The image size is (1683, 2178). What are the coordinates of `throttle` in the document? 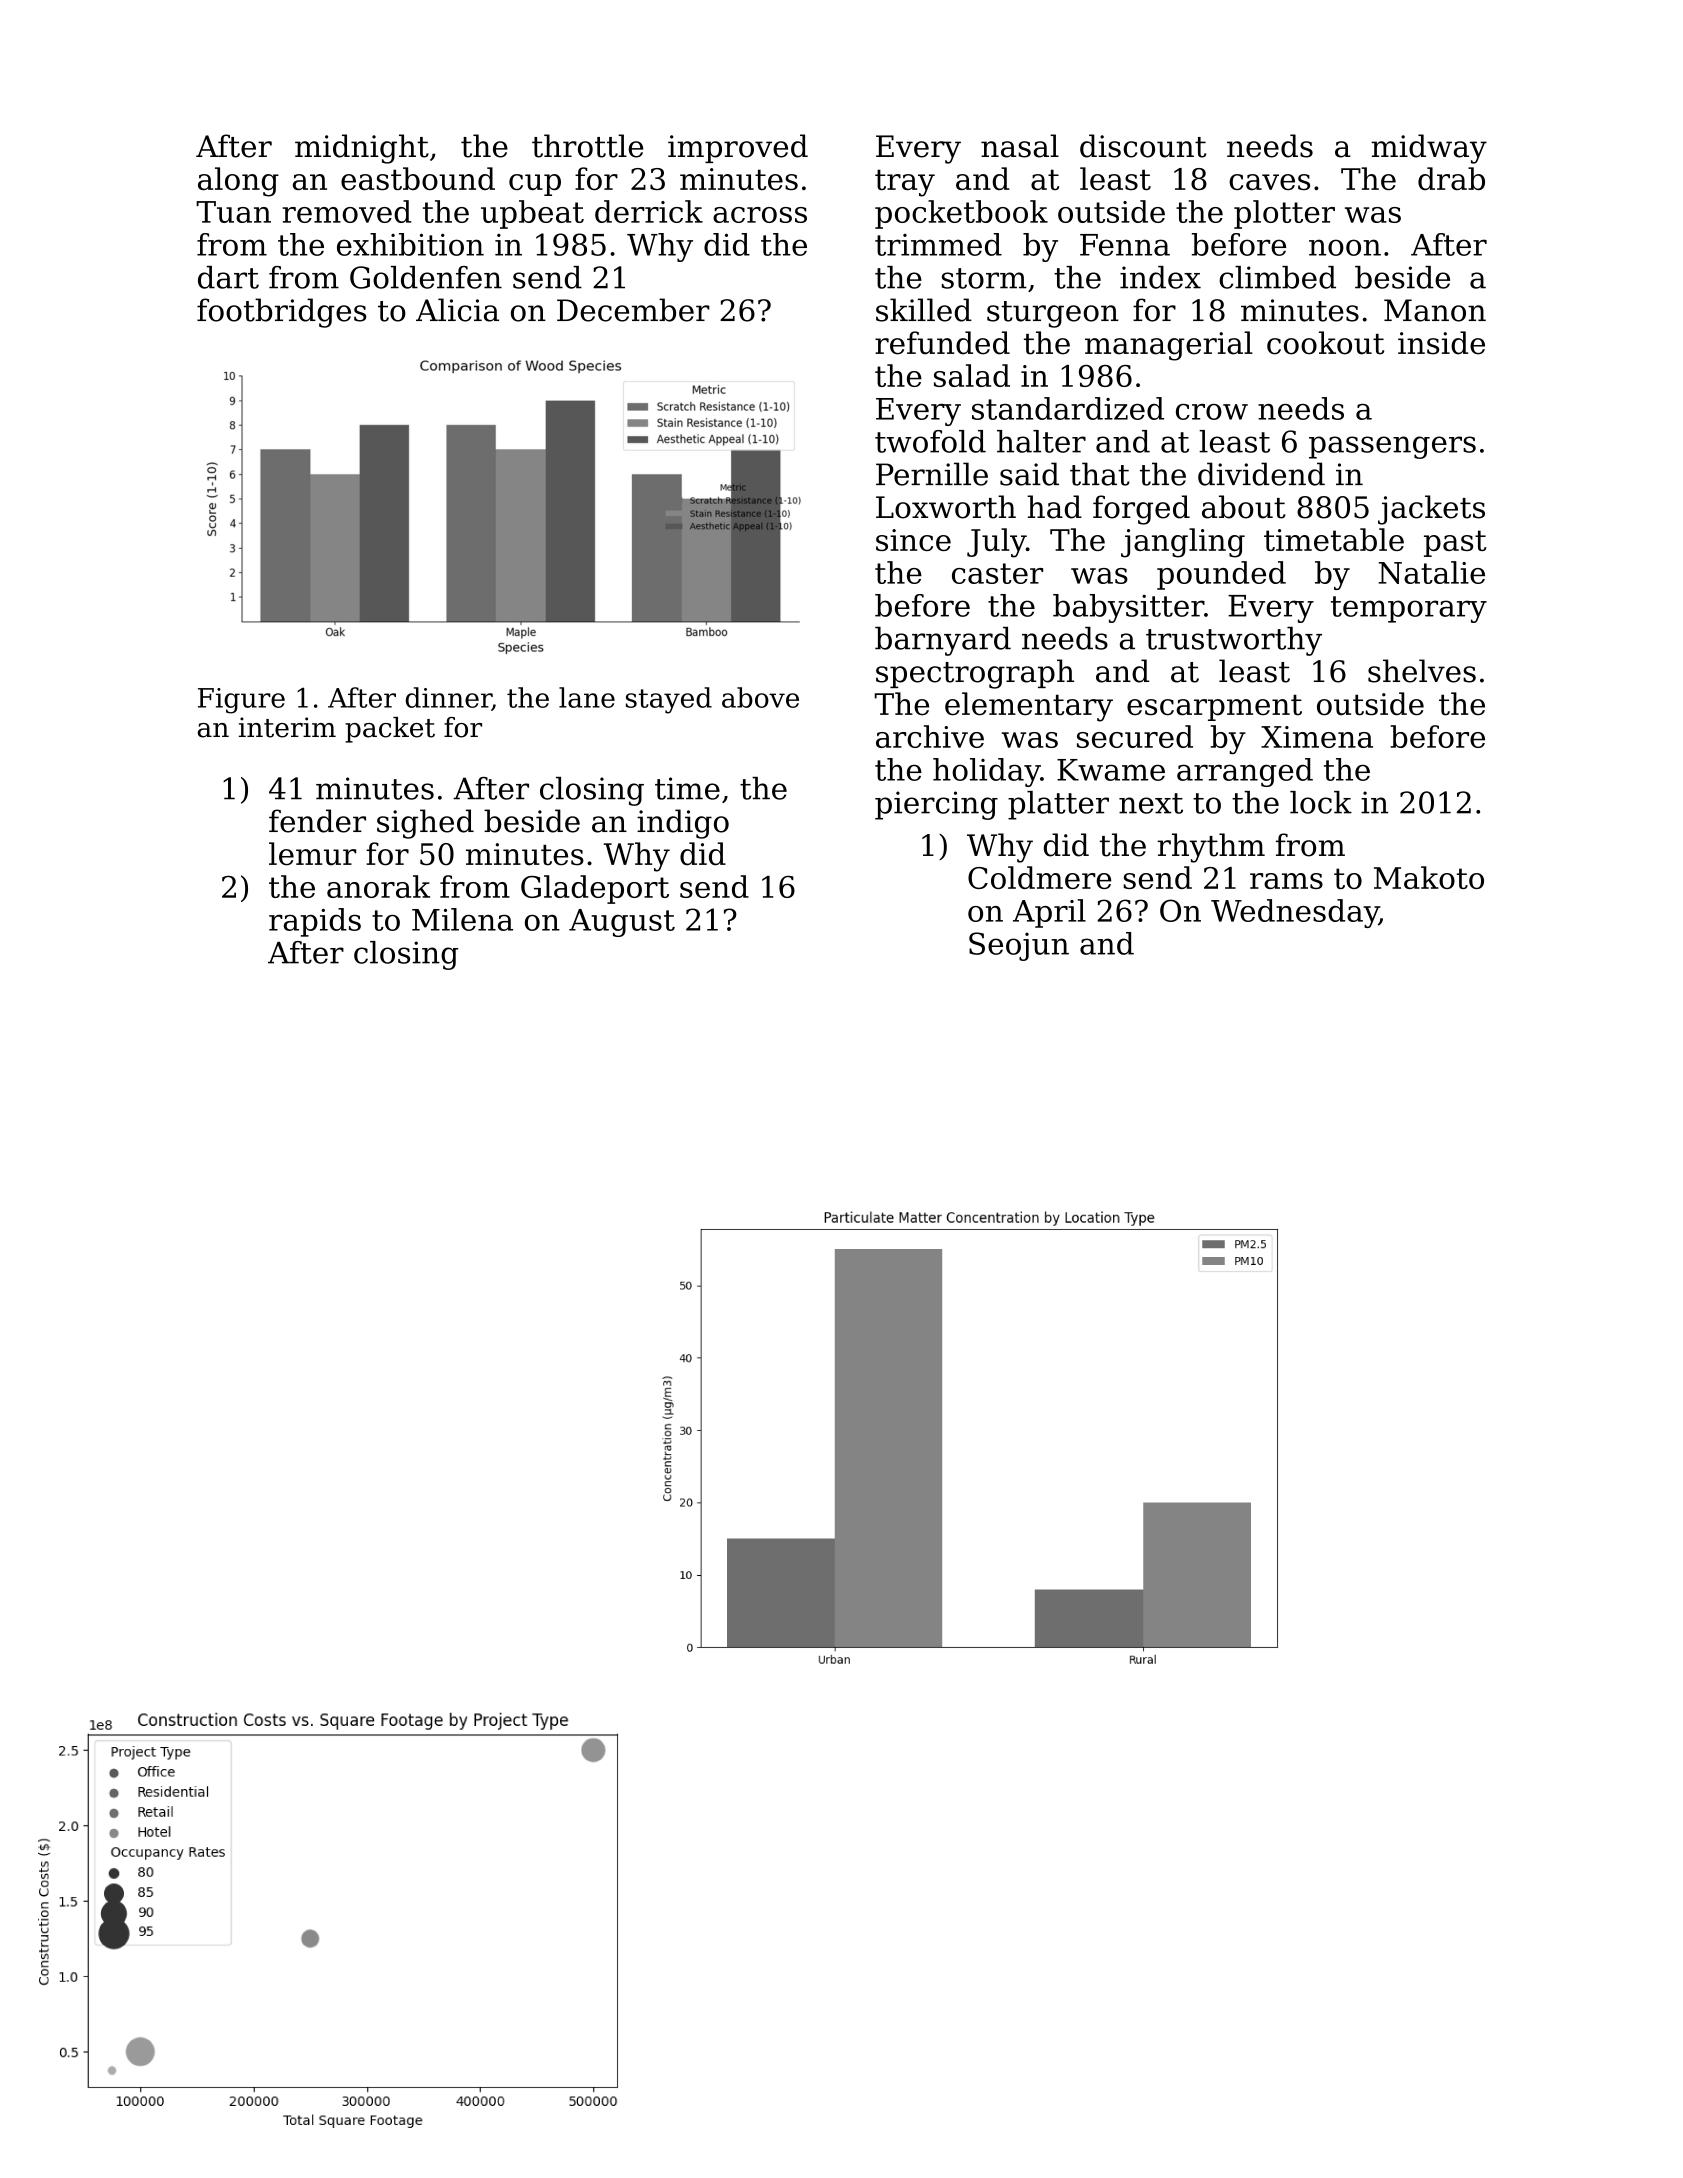 It's located at (587, 146).
